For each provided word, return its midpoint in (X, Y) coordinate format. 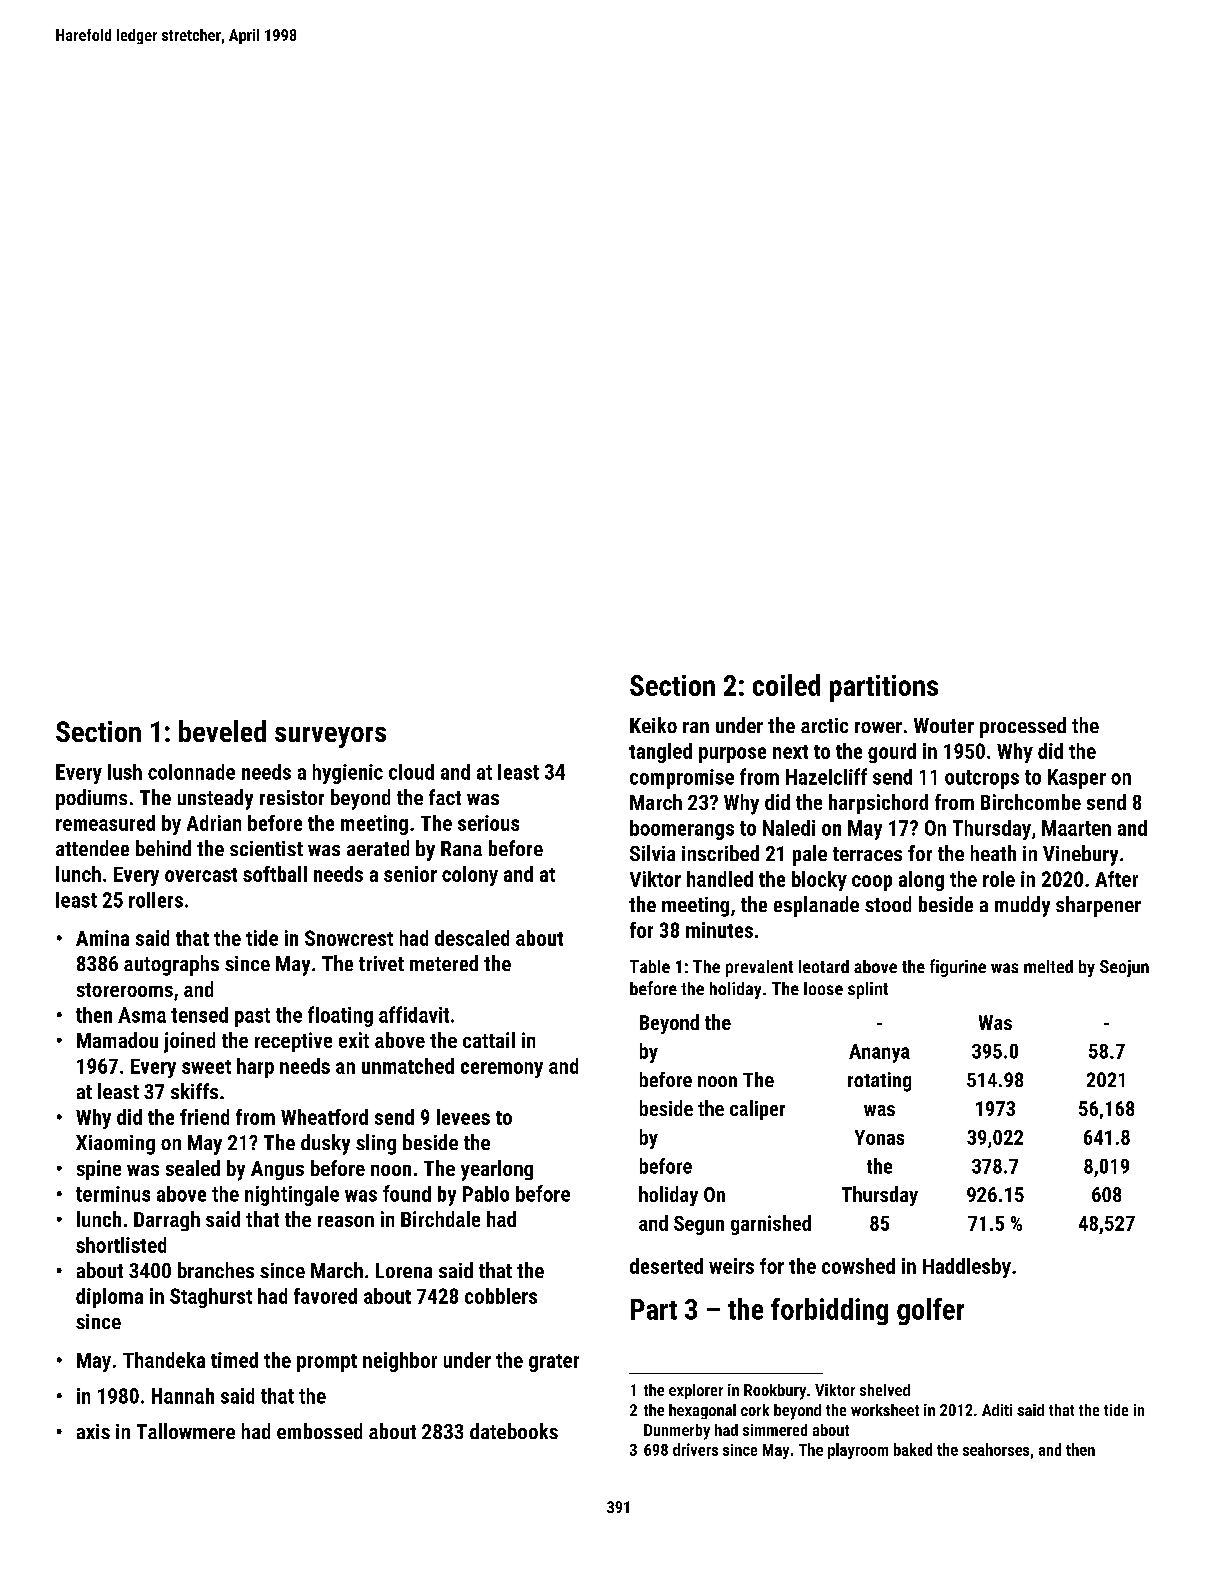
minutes (719, 930)
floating (340, 1016)
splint (868, 990)
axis (93, 1431)
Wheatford (324, 1117)
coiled (786, 685)
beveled (222, 731)
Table (650, 966)
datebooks (514, 1431)
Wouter (944, 725)
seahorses (996, 1449)
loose (823, 988)
